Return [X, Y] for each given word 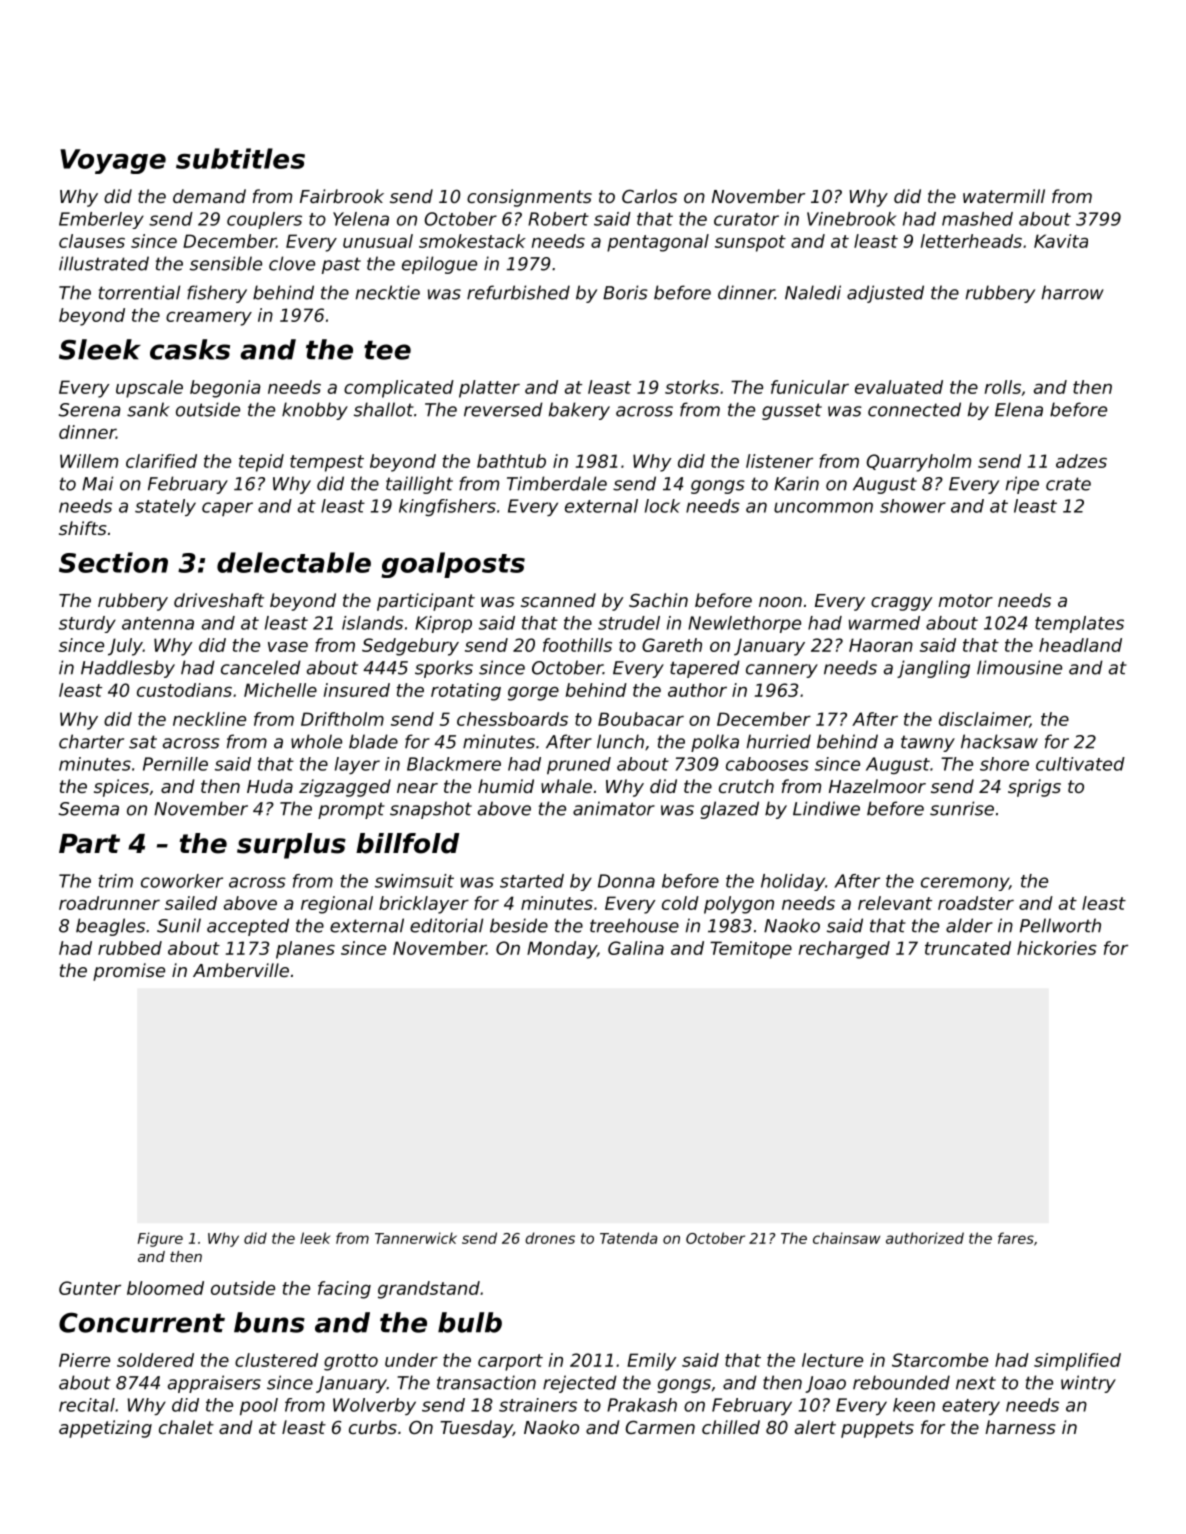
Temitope [751, 950]
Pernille [175, 764]
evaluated [899, 387]
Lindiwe [826, 808]
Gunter [90, 1288]
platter [489, 389]
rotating [466, 692]
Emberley [101, 220]
